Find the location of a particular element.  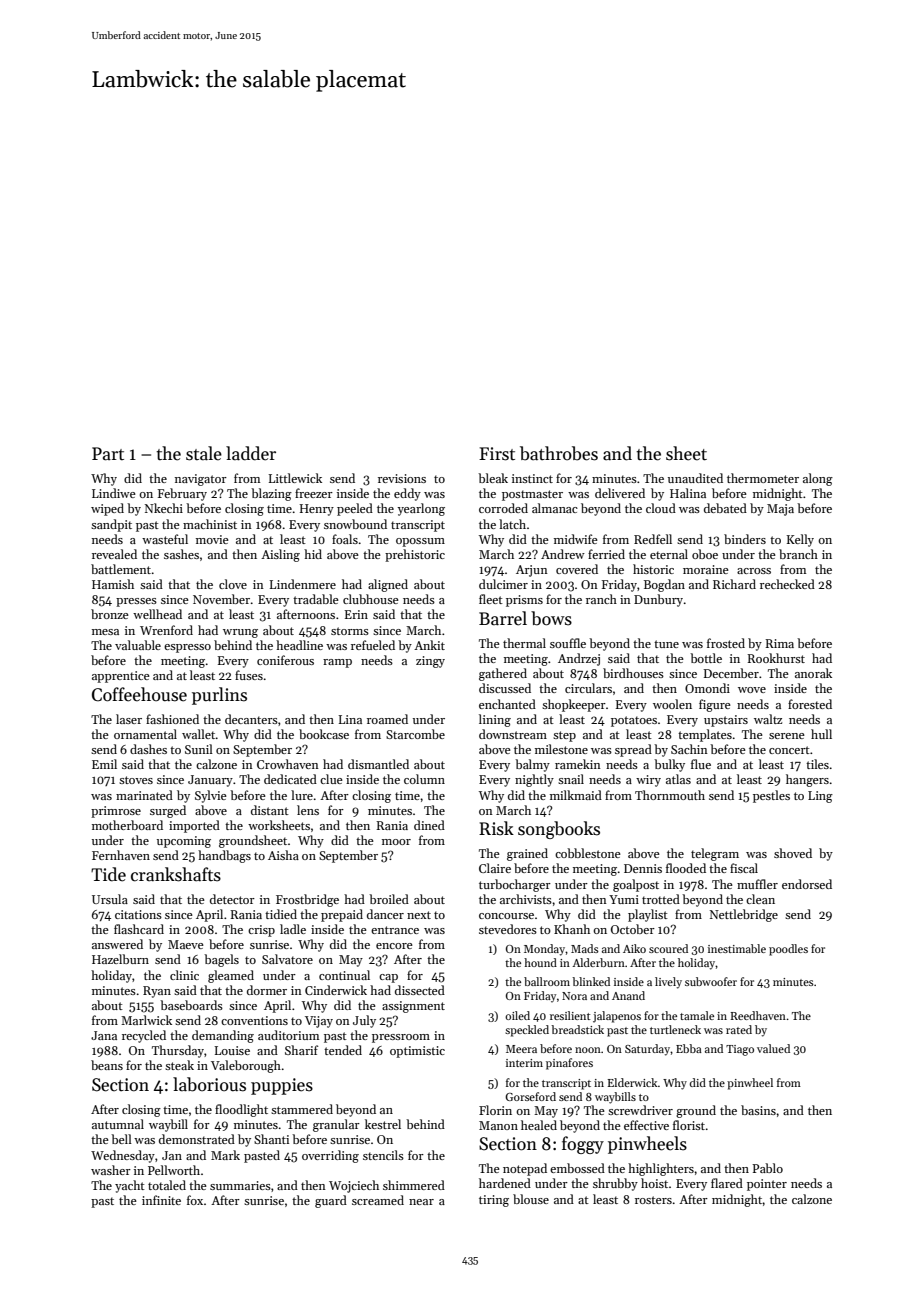

Meera is located at coordinates (521, 1049).
